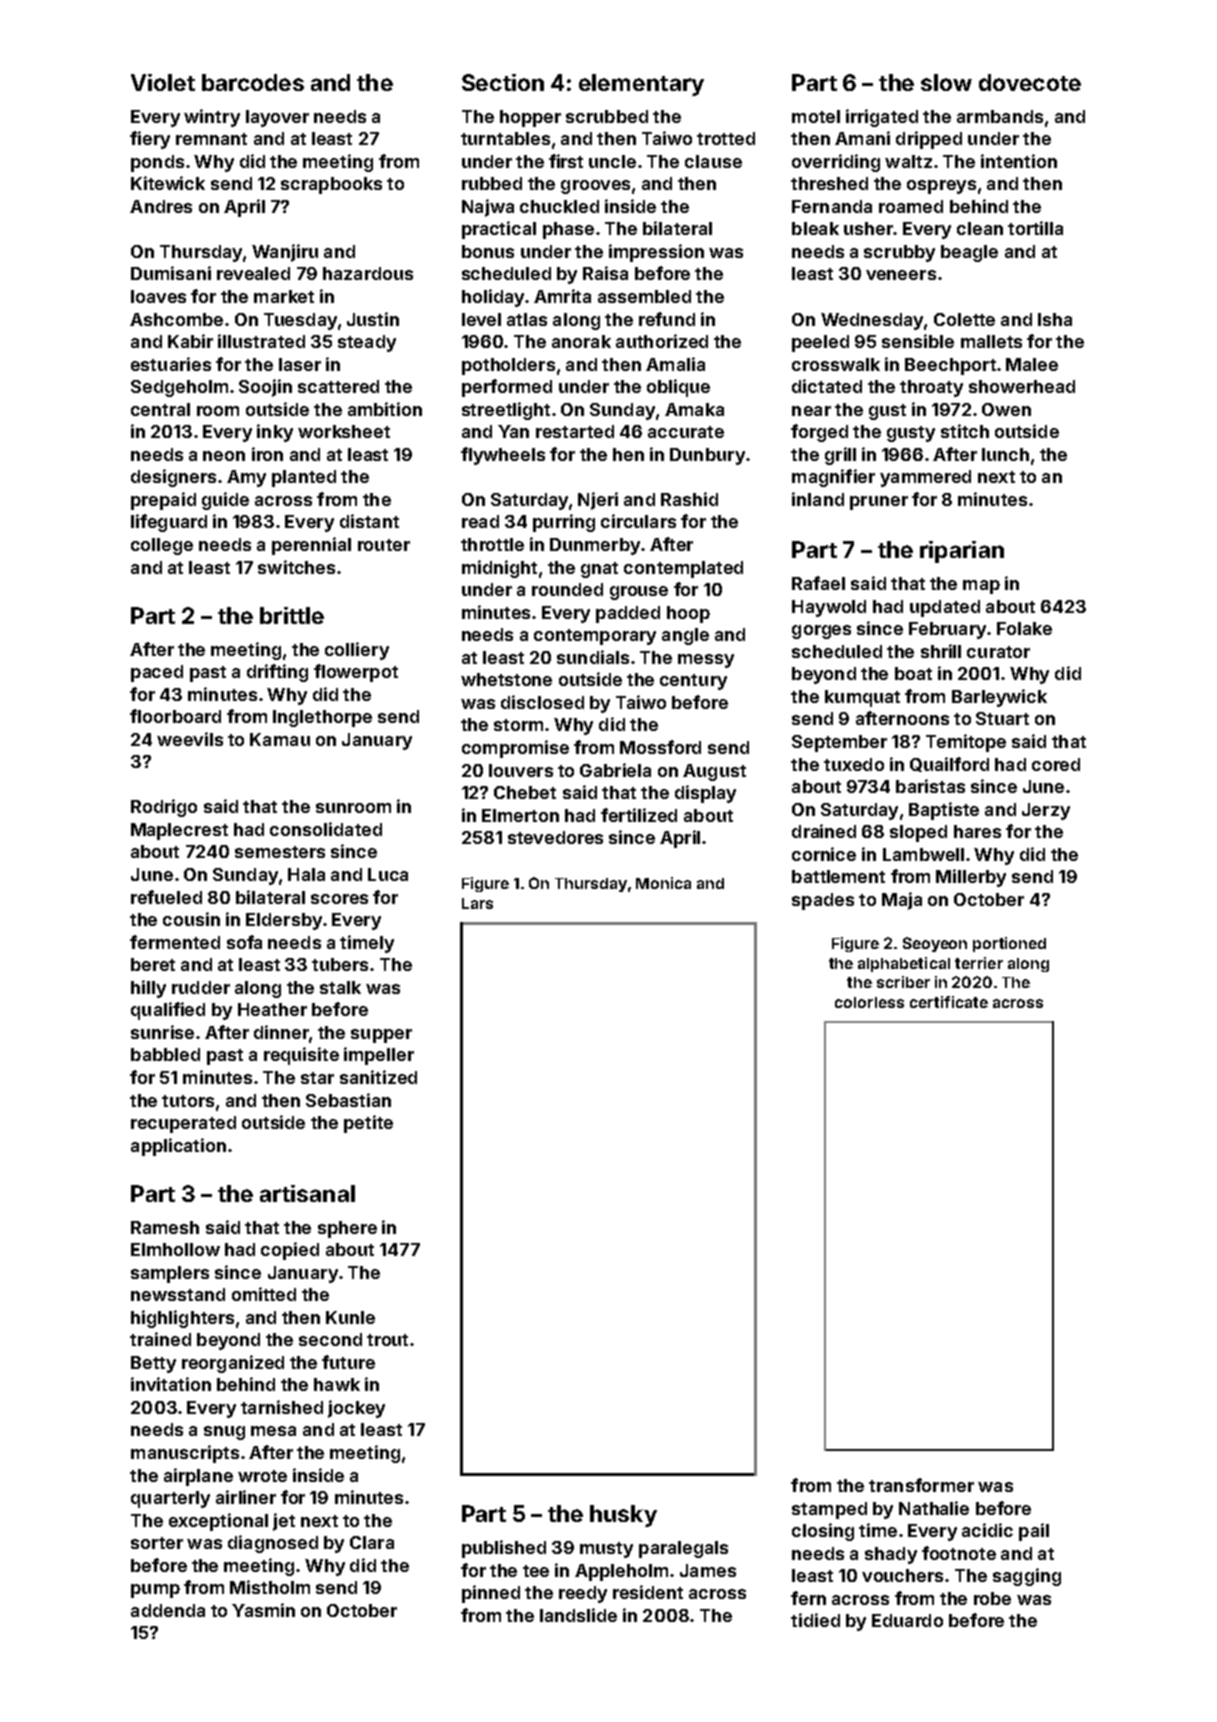  I want to click on tarnished, so click(282, 1407).
